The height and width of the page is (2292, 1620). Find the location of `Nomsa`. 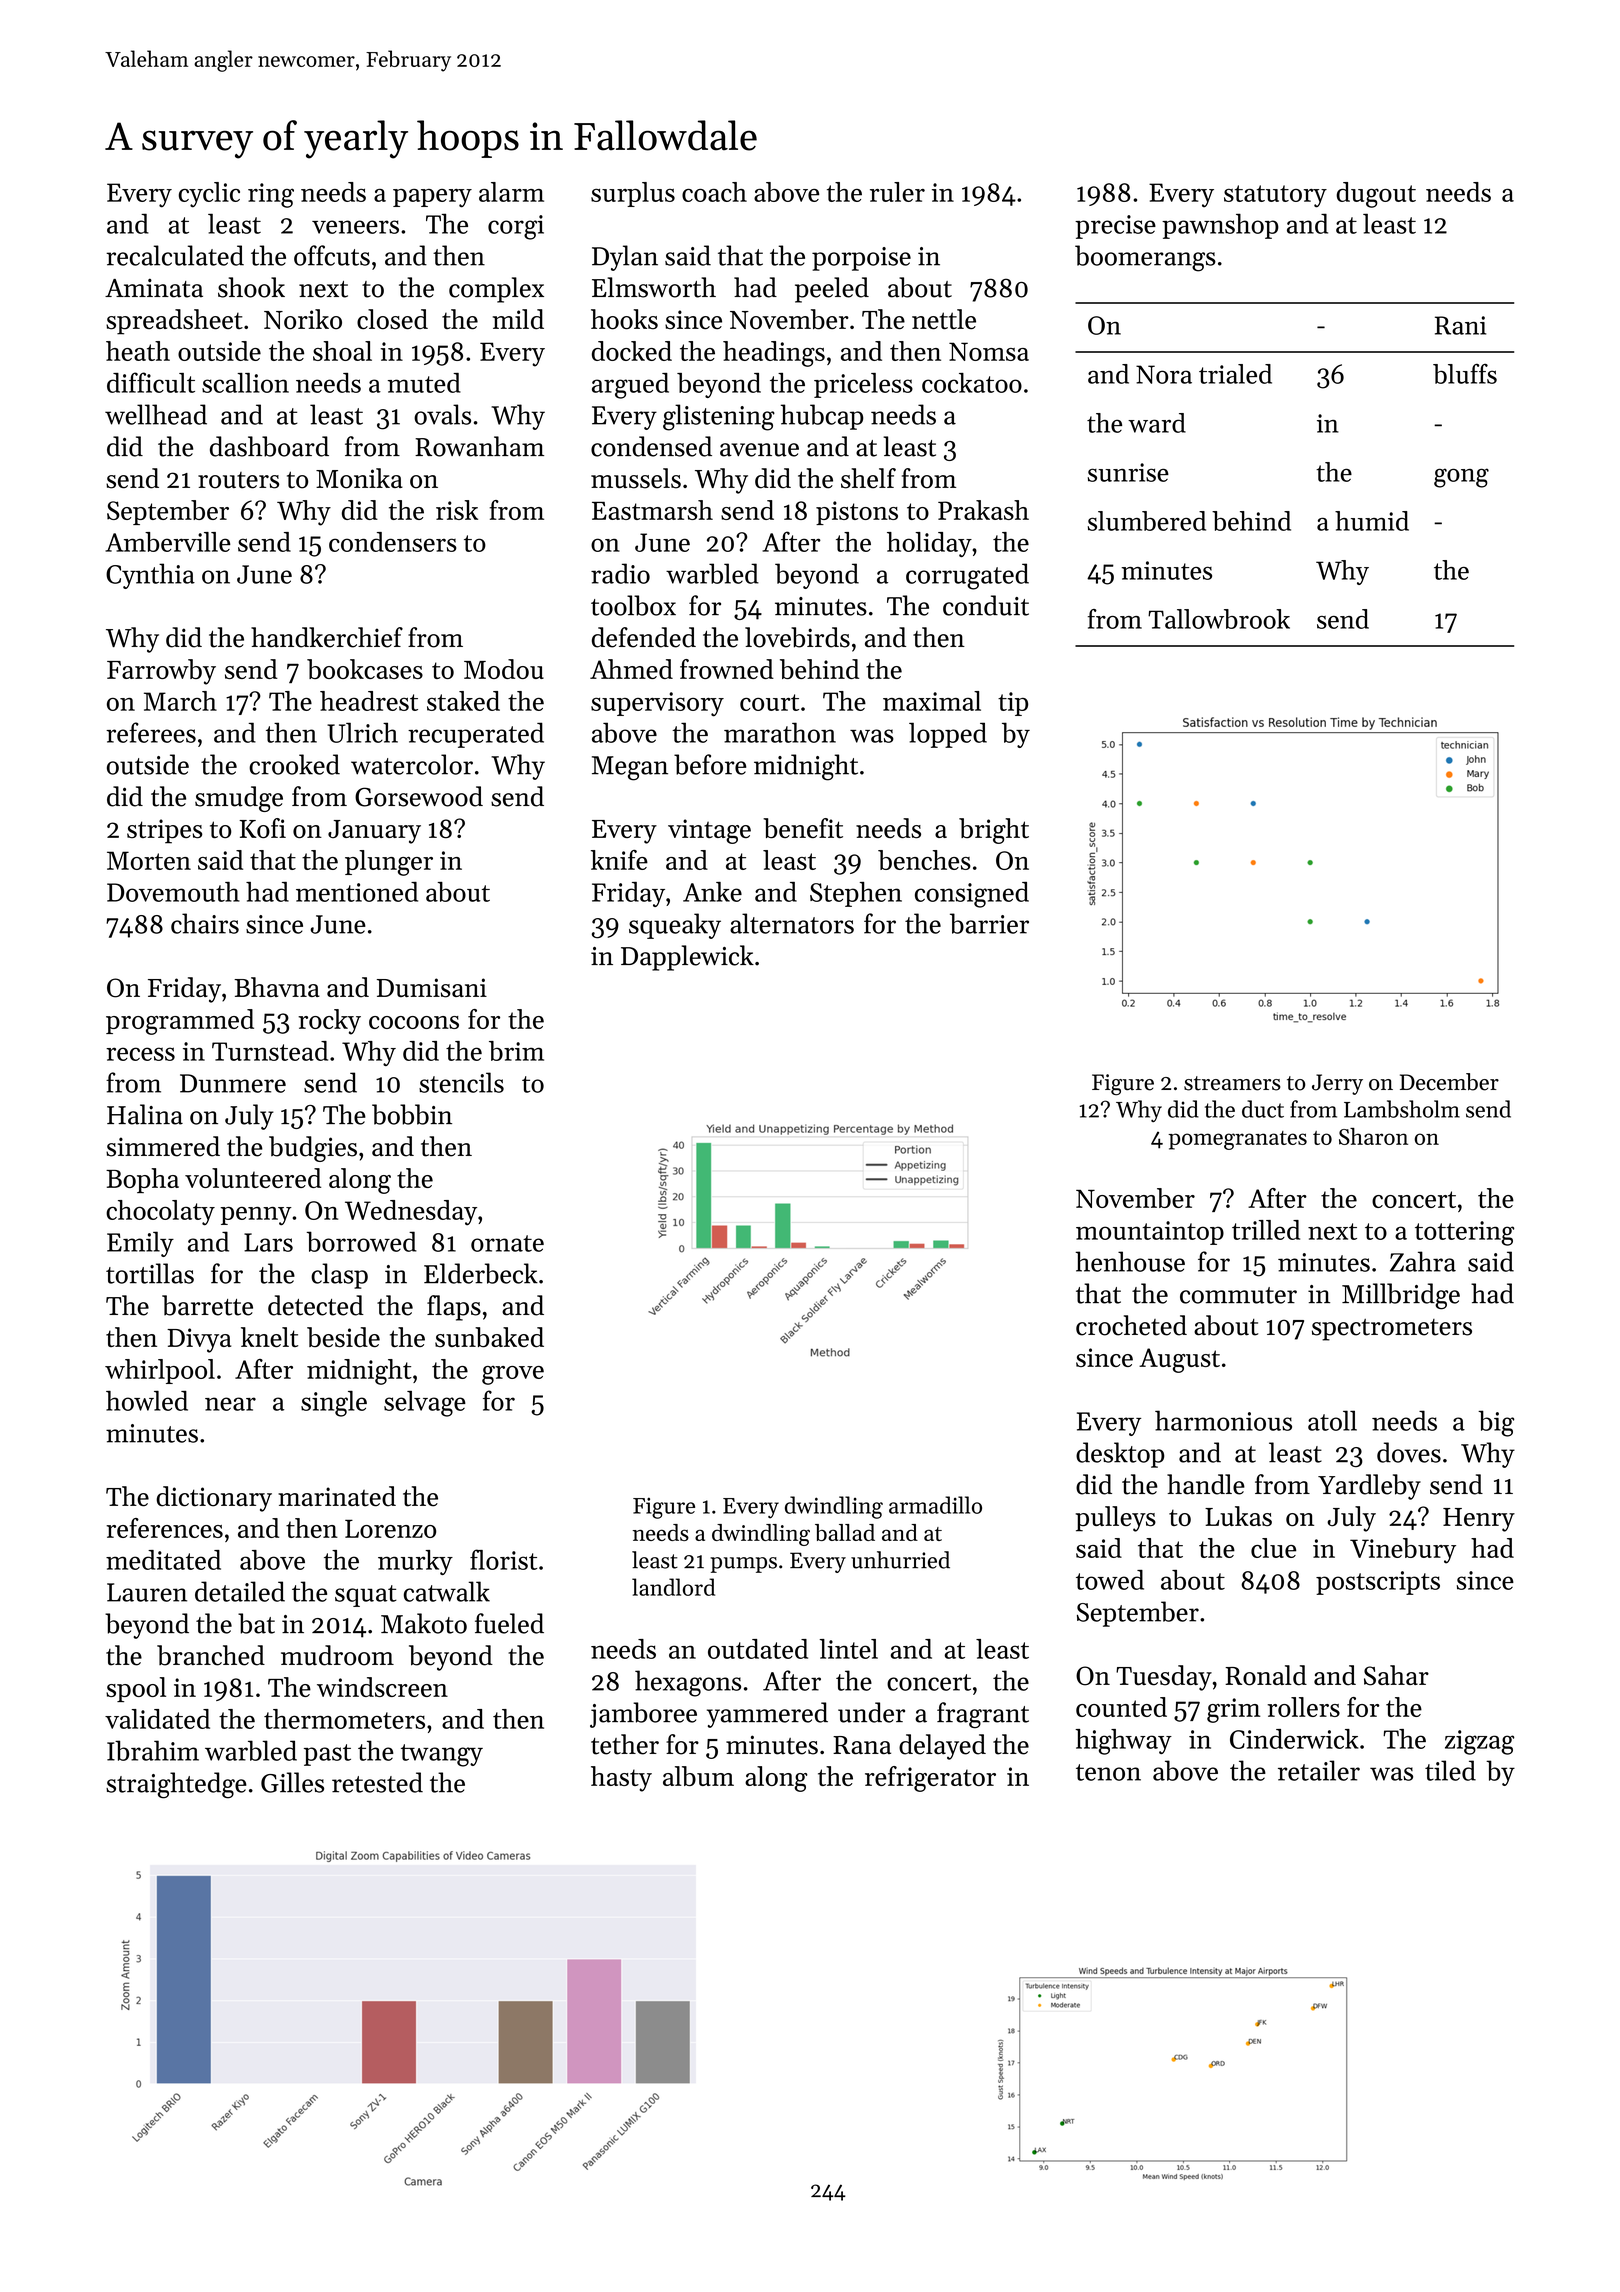

Nomsa is located at coordinates (989, 351).
